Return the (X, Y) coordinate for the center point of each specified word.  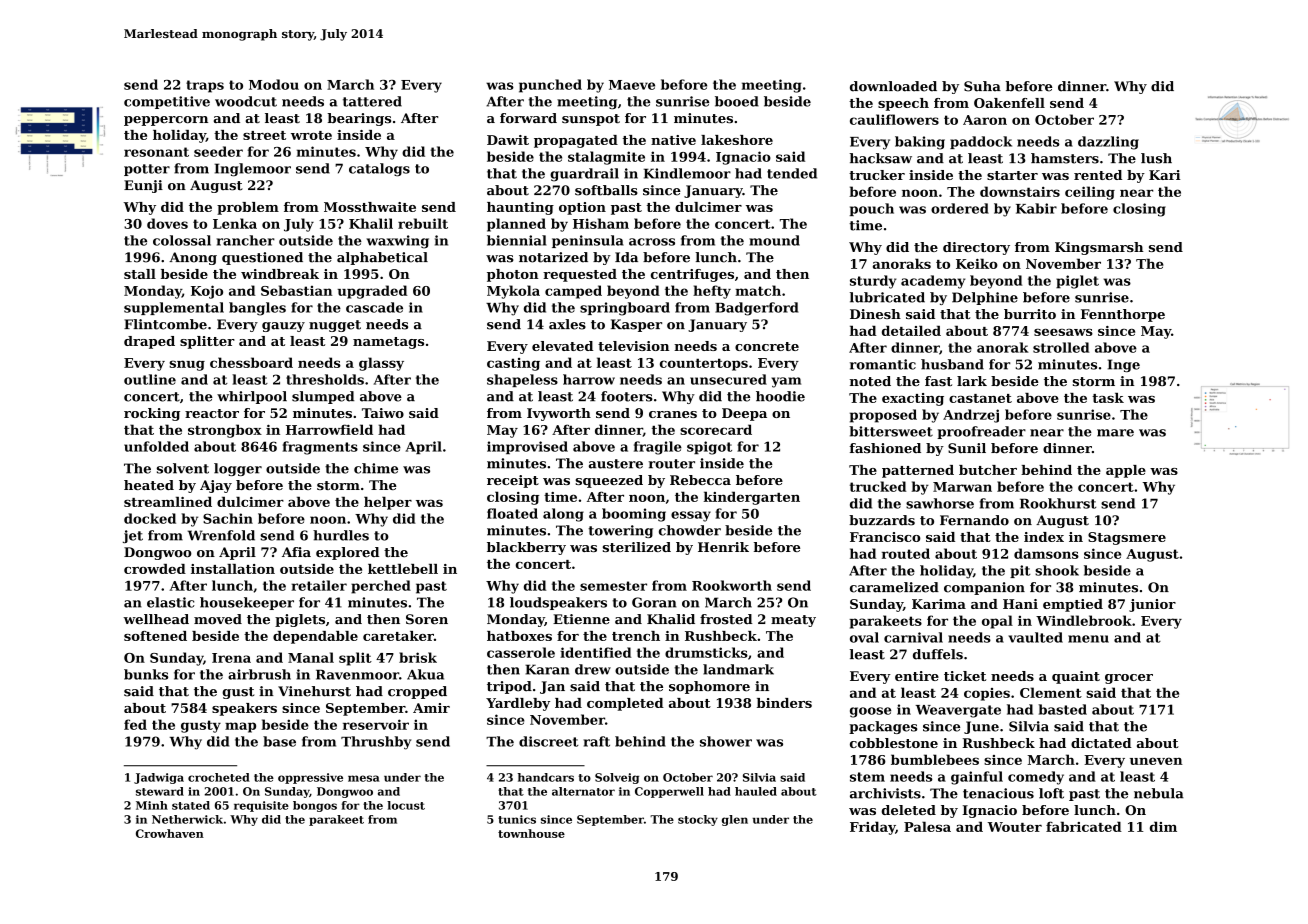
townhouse (531, 833)
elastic (171, 602)
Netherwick (187, 819)
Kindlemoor (687, 173)
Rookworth (732, 585)
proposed (883, 416)
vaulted (1035, 637)
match (758, 290)
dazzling (1108, 143)
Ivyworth (559, 414)
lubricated (887, 297)
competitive (167, 102)
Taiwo (383, 413)
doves (167, 223)
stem (867, 777)
